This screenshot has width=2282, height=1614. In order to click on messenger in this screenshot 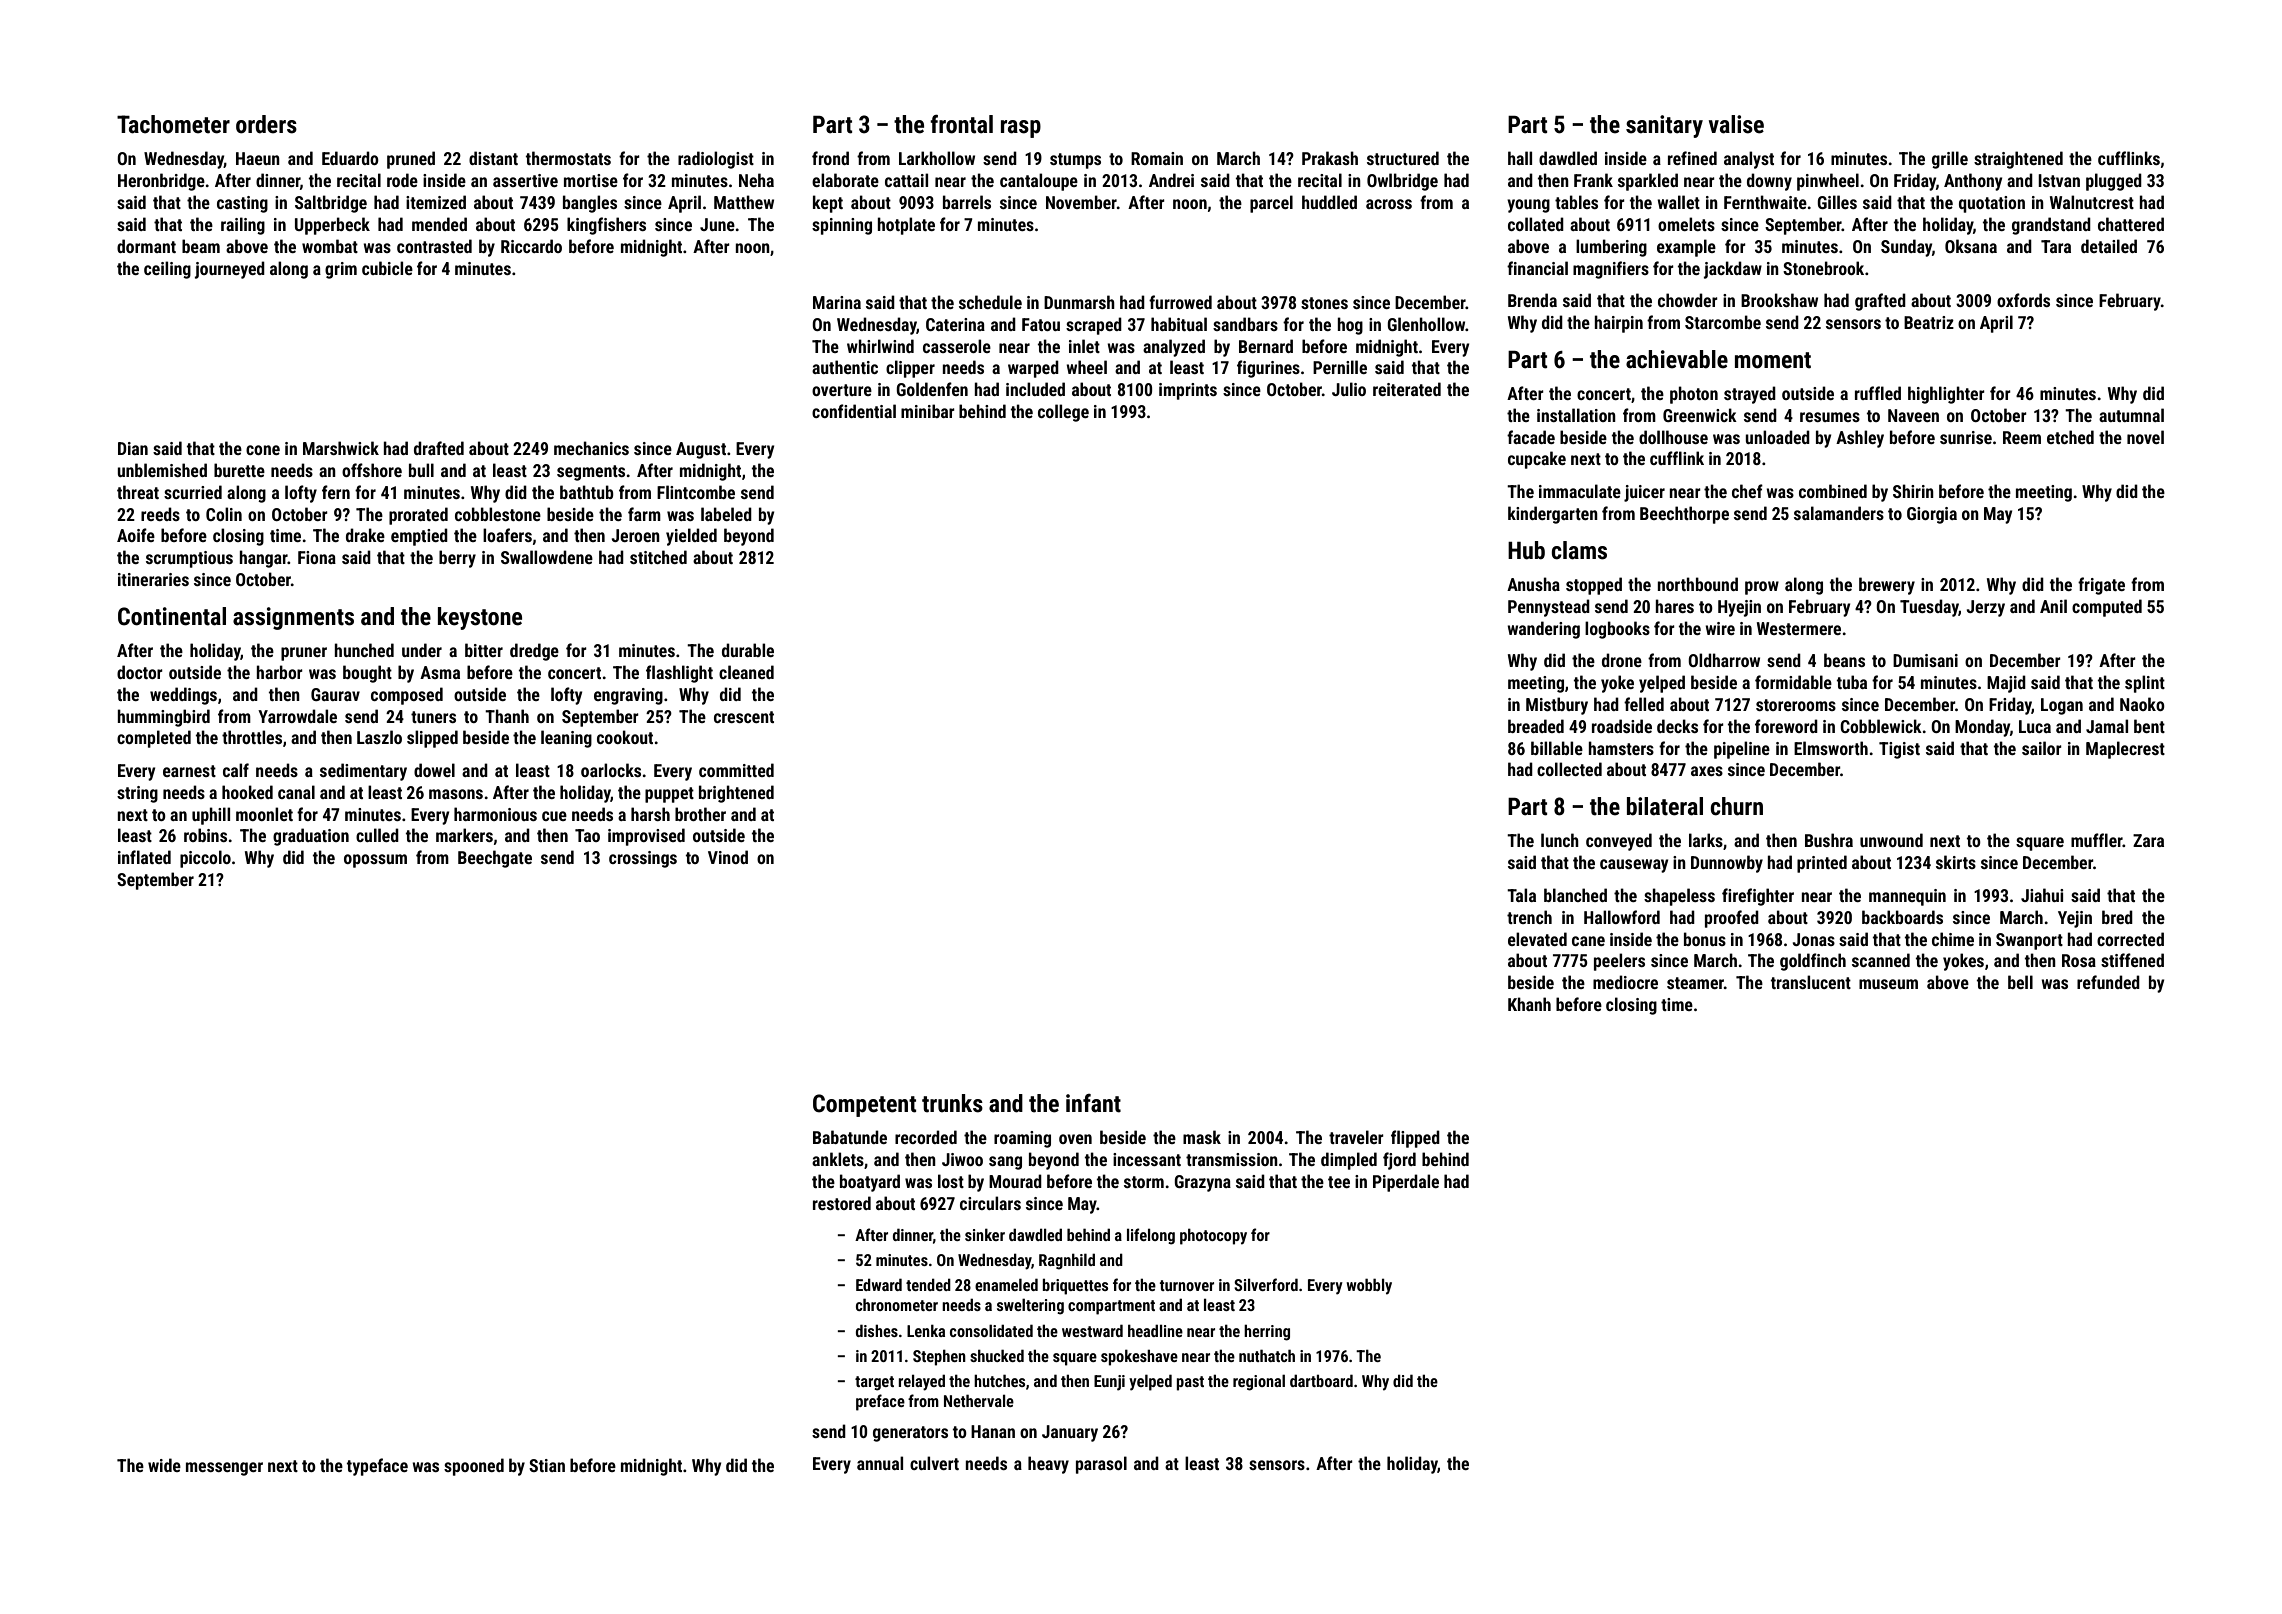, I will do `click(224, 1469)`.
